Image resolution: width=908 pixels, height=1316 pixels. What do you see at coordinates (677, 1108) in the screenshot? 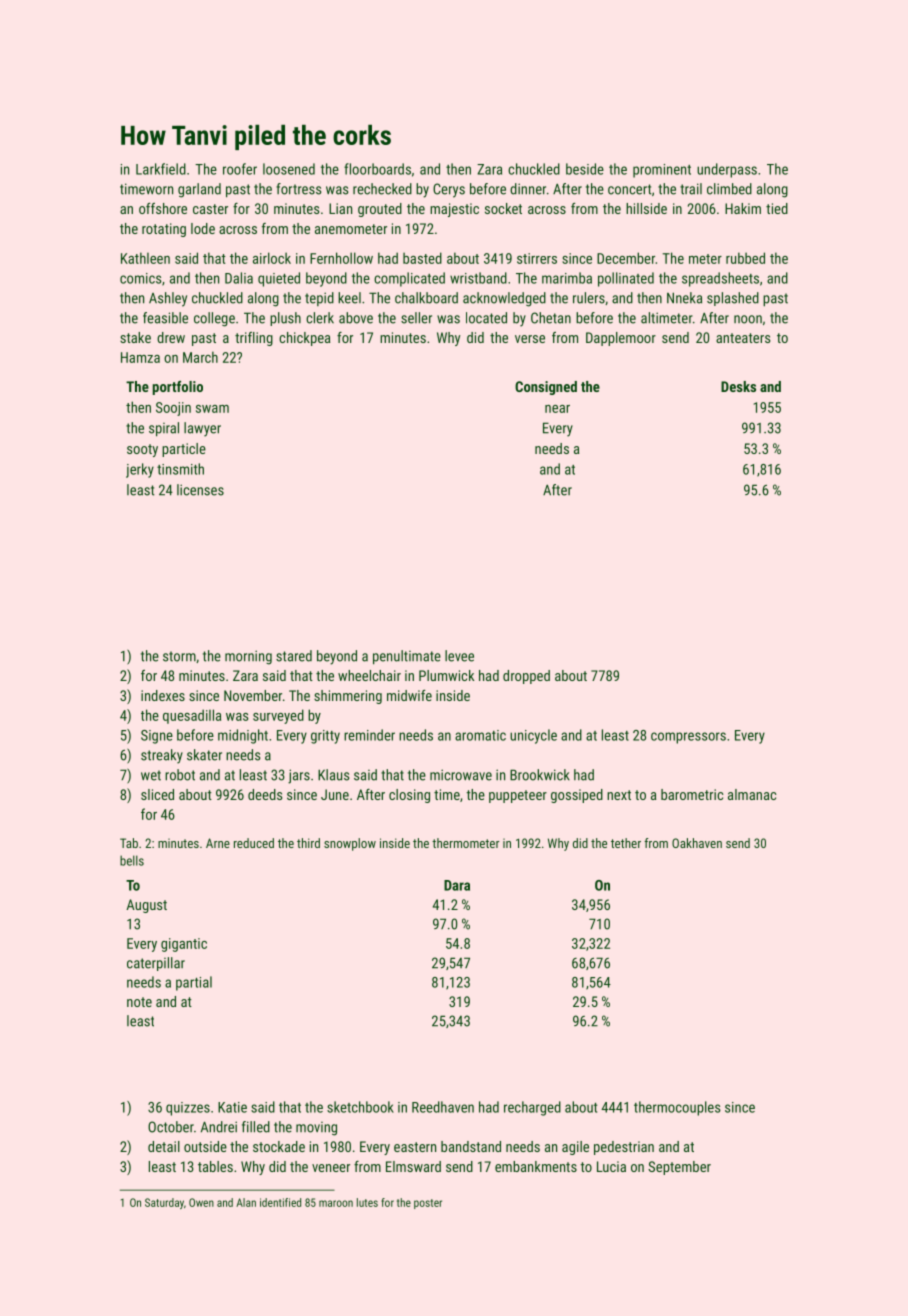
I see `thermocouples` at bounding box center [677, 1108].
